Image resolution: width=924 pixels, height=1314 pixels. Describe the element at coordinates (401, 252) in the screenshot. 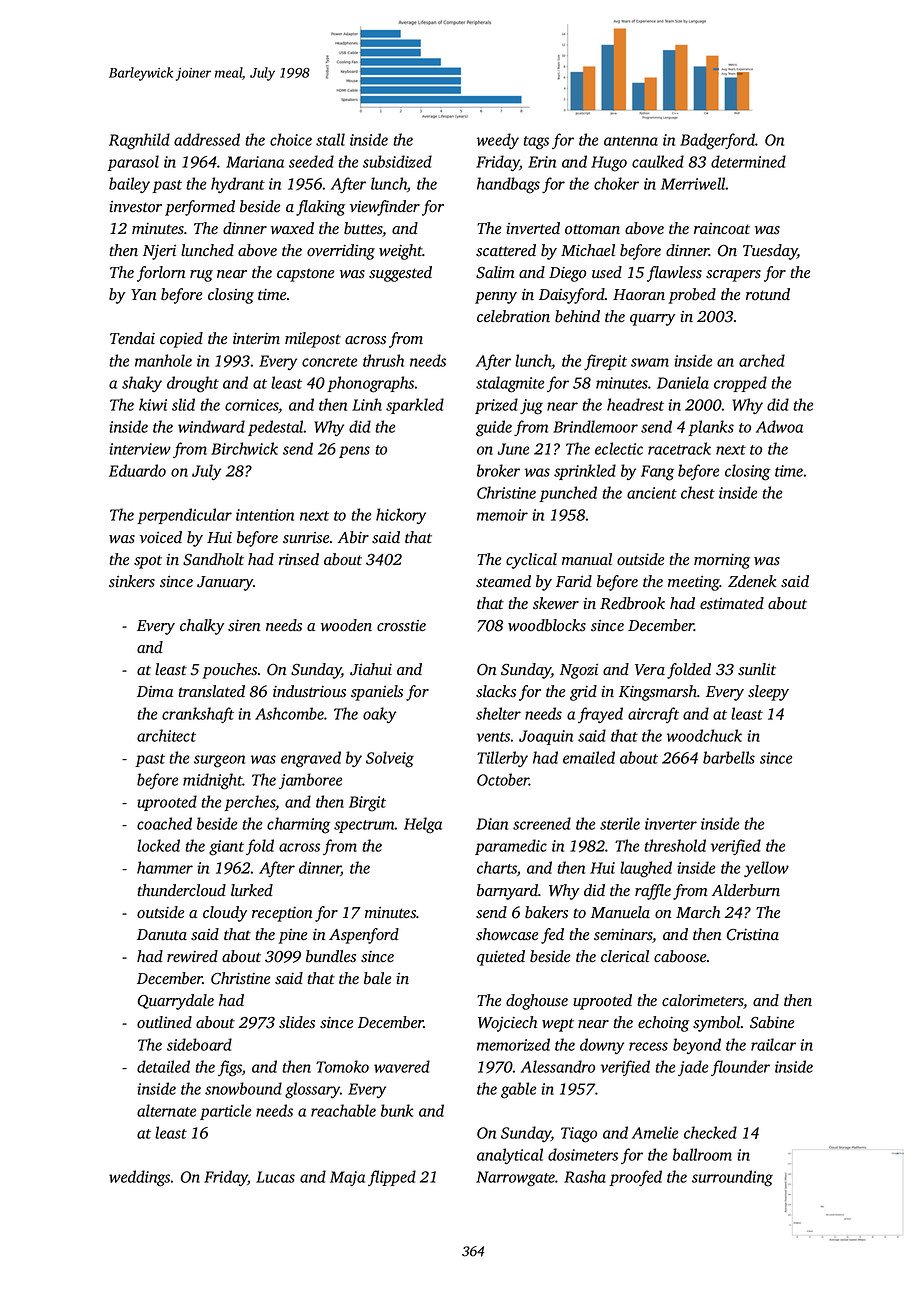

I see `weight` at that location.
